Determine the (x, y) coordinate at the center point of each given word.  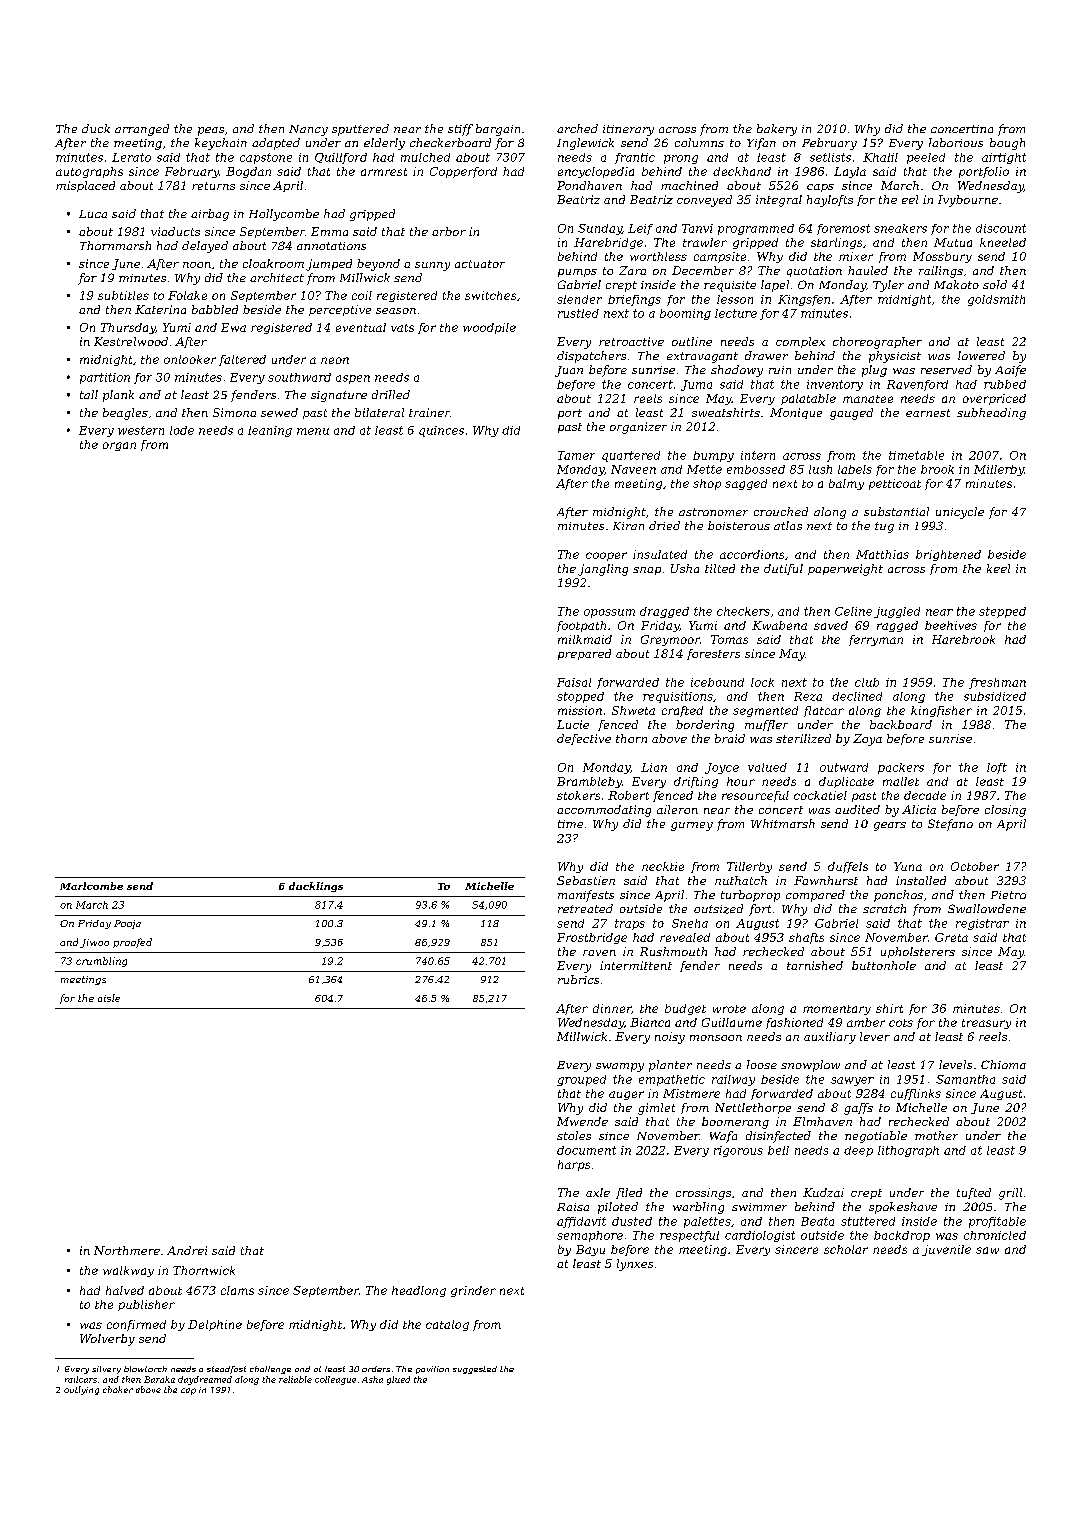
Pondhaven (589, 185)
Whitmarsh (783, 823)
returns (213, 186)
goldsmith (996, 300)
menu (313, 431)
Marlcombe (91, 886)
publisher (146, 1305)
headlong (419, 1291)
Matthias (882, 554)
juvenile (946, 1250)
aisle (109, 998)
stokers (578, 795)
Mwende (582, 1121)
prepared (584, 654)
